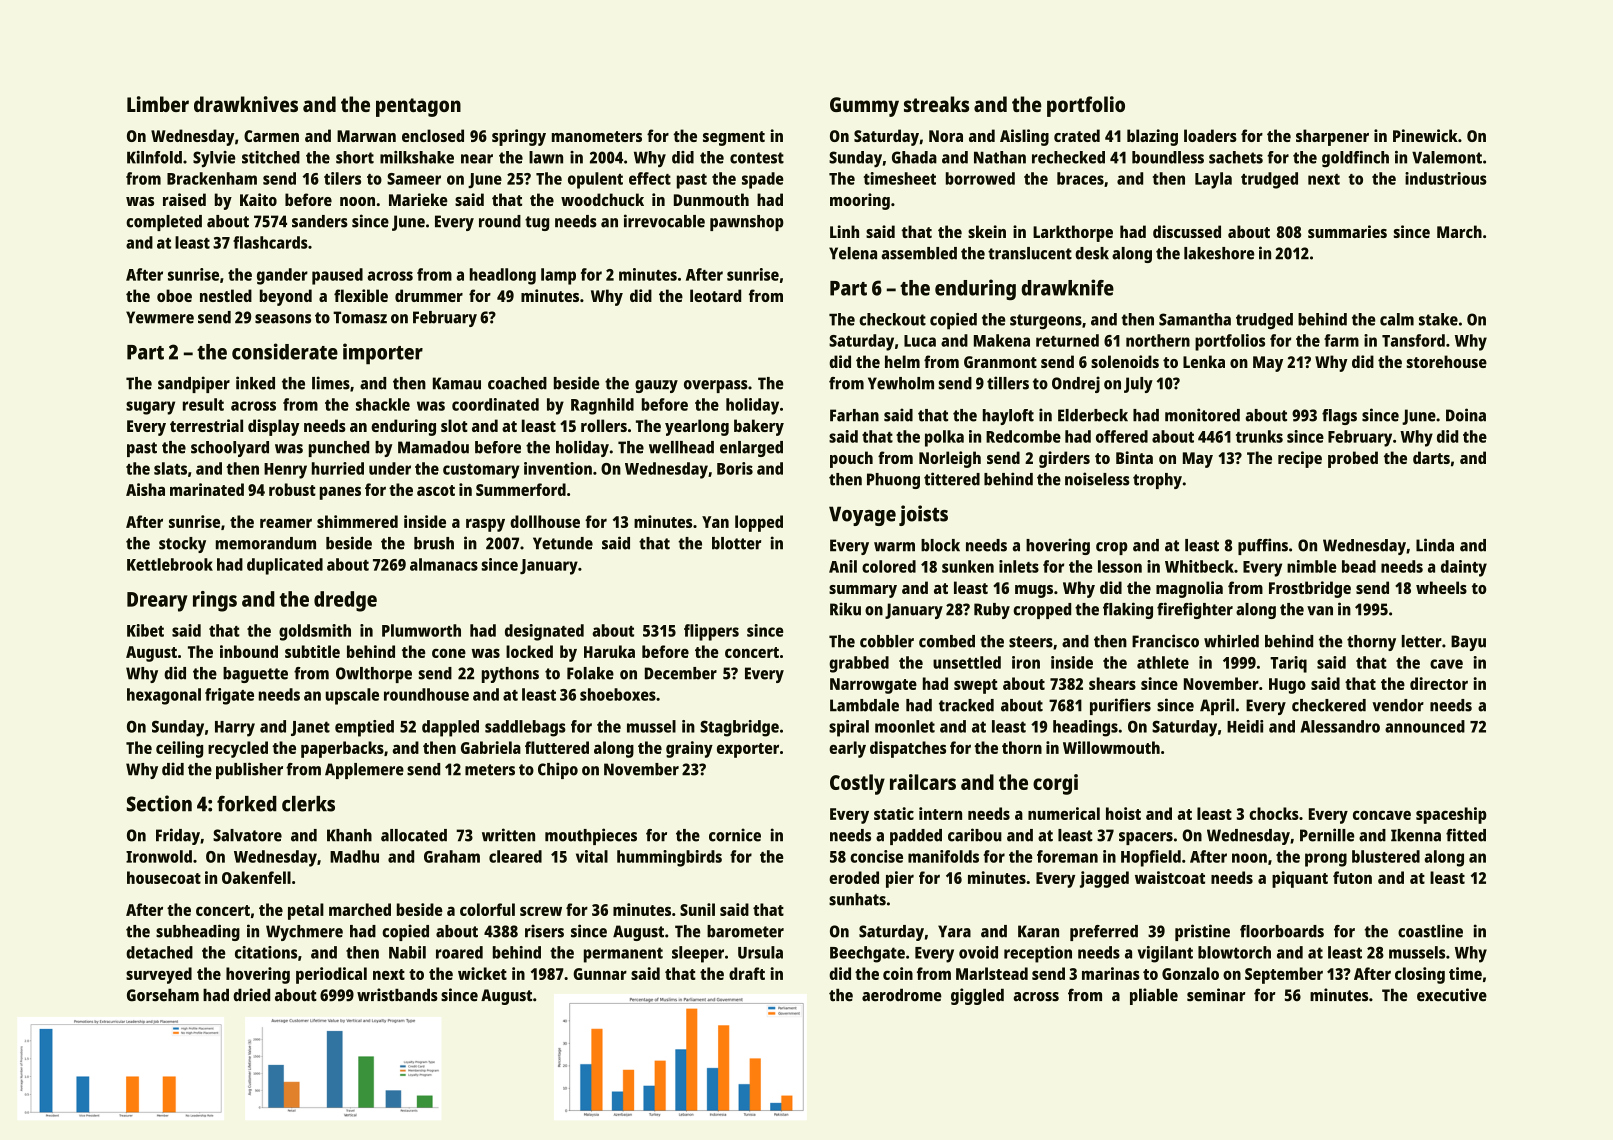 This screenshot has width=1613, height=1140. Describe the element at coordinates (433, 135) in the screenshot. I see `enclosed` at that location.
